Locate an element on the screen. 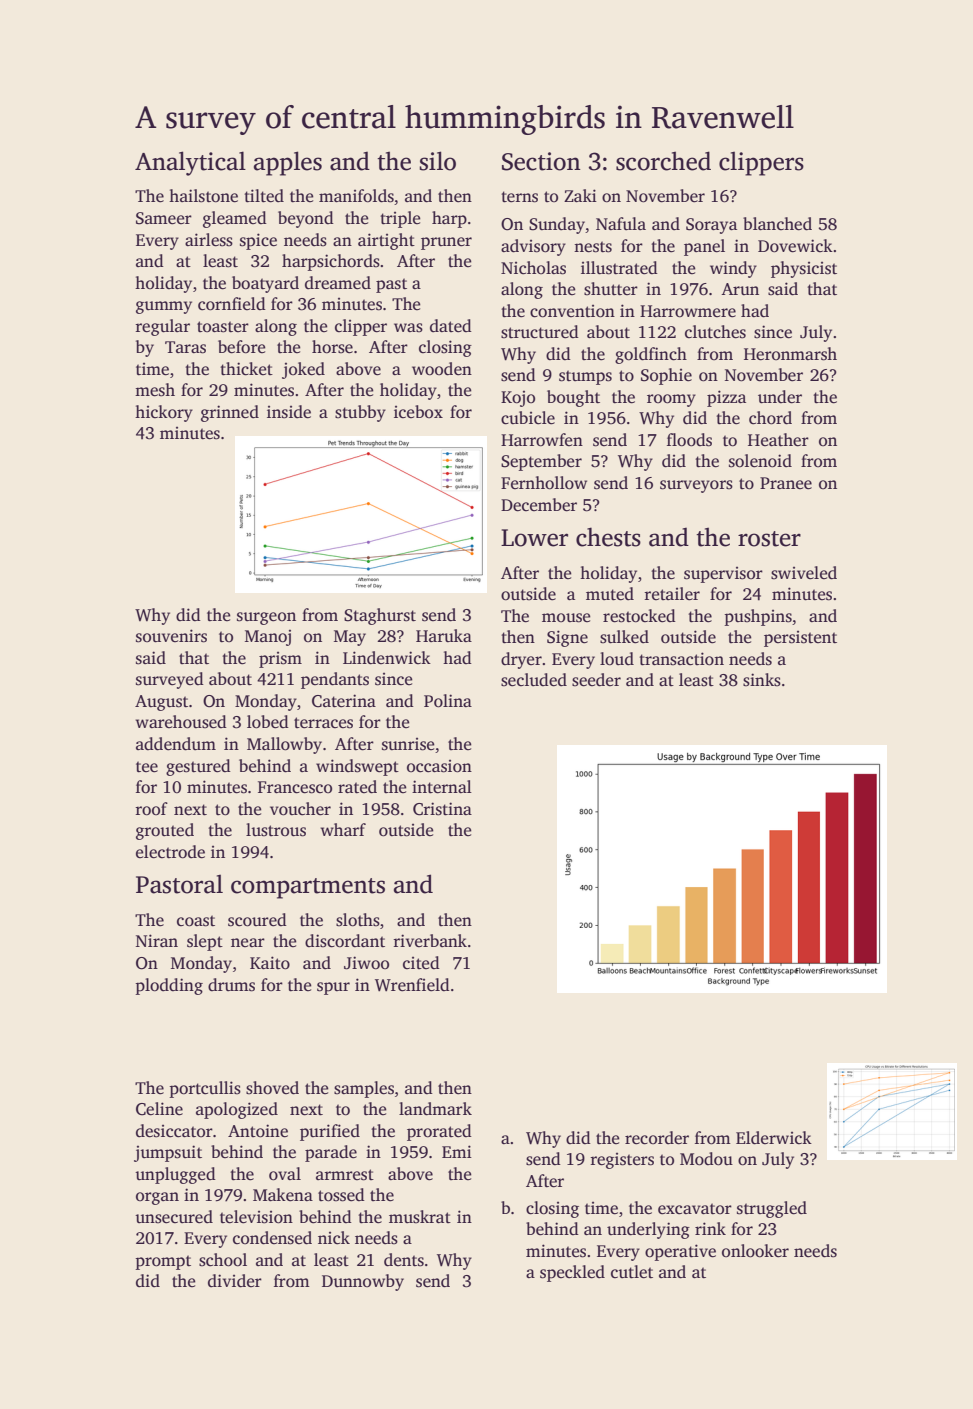  seeder is located at coordinates (596, 680).
